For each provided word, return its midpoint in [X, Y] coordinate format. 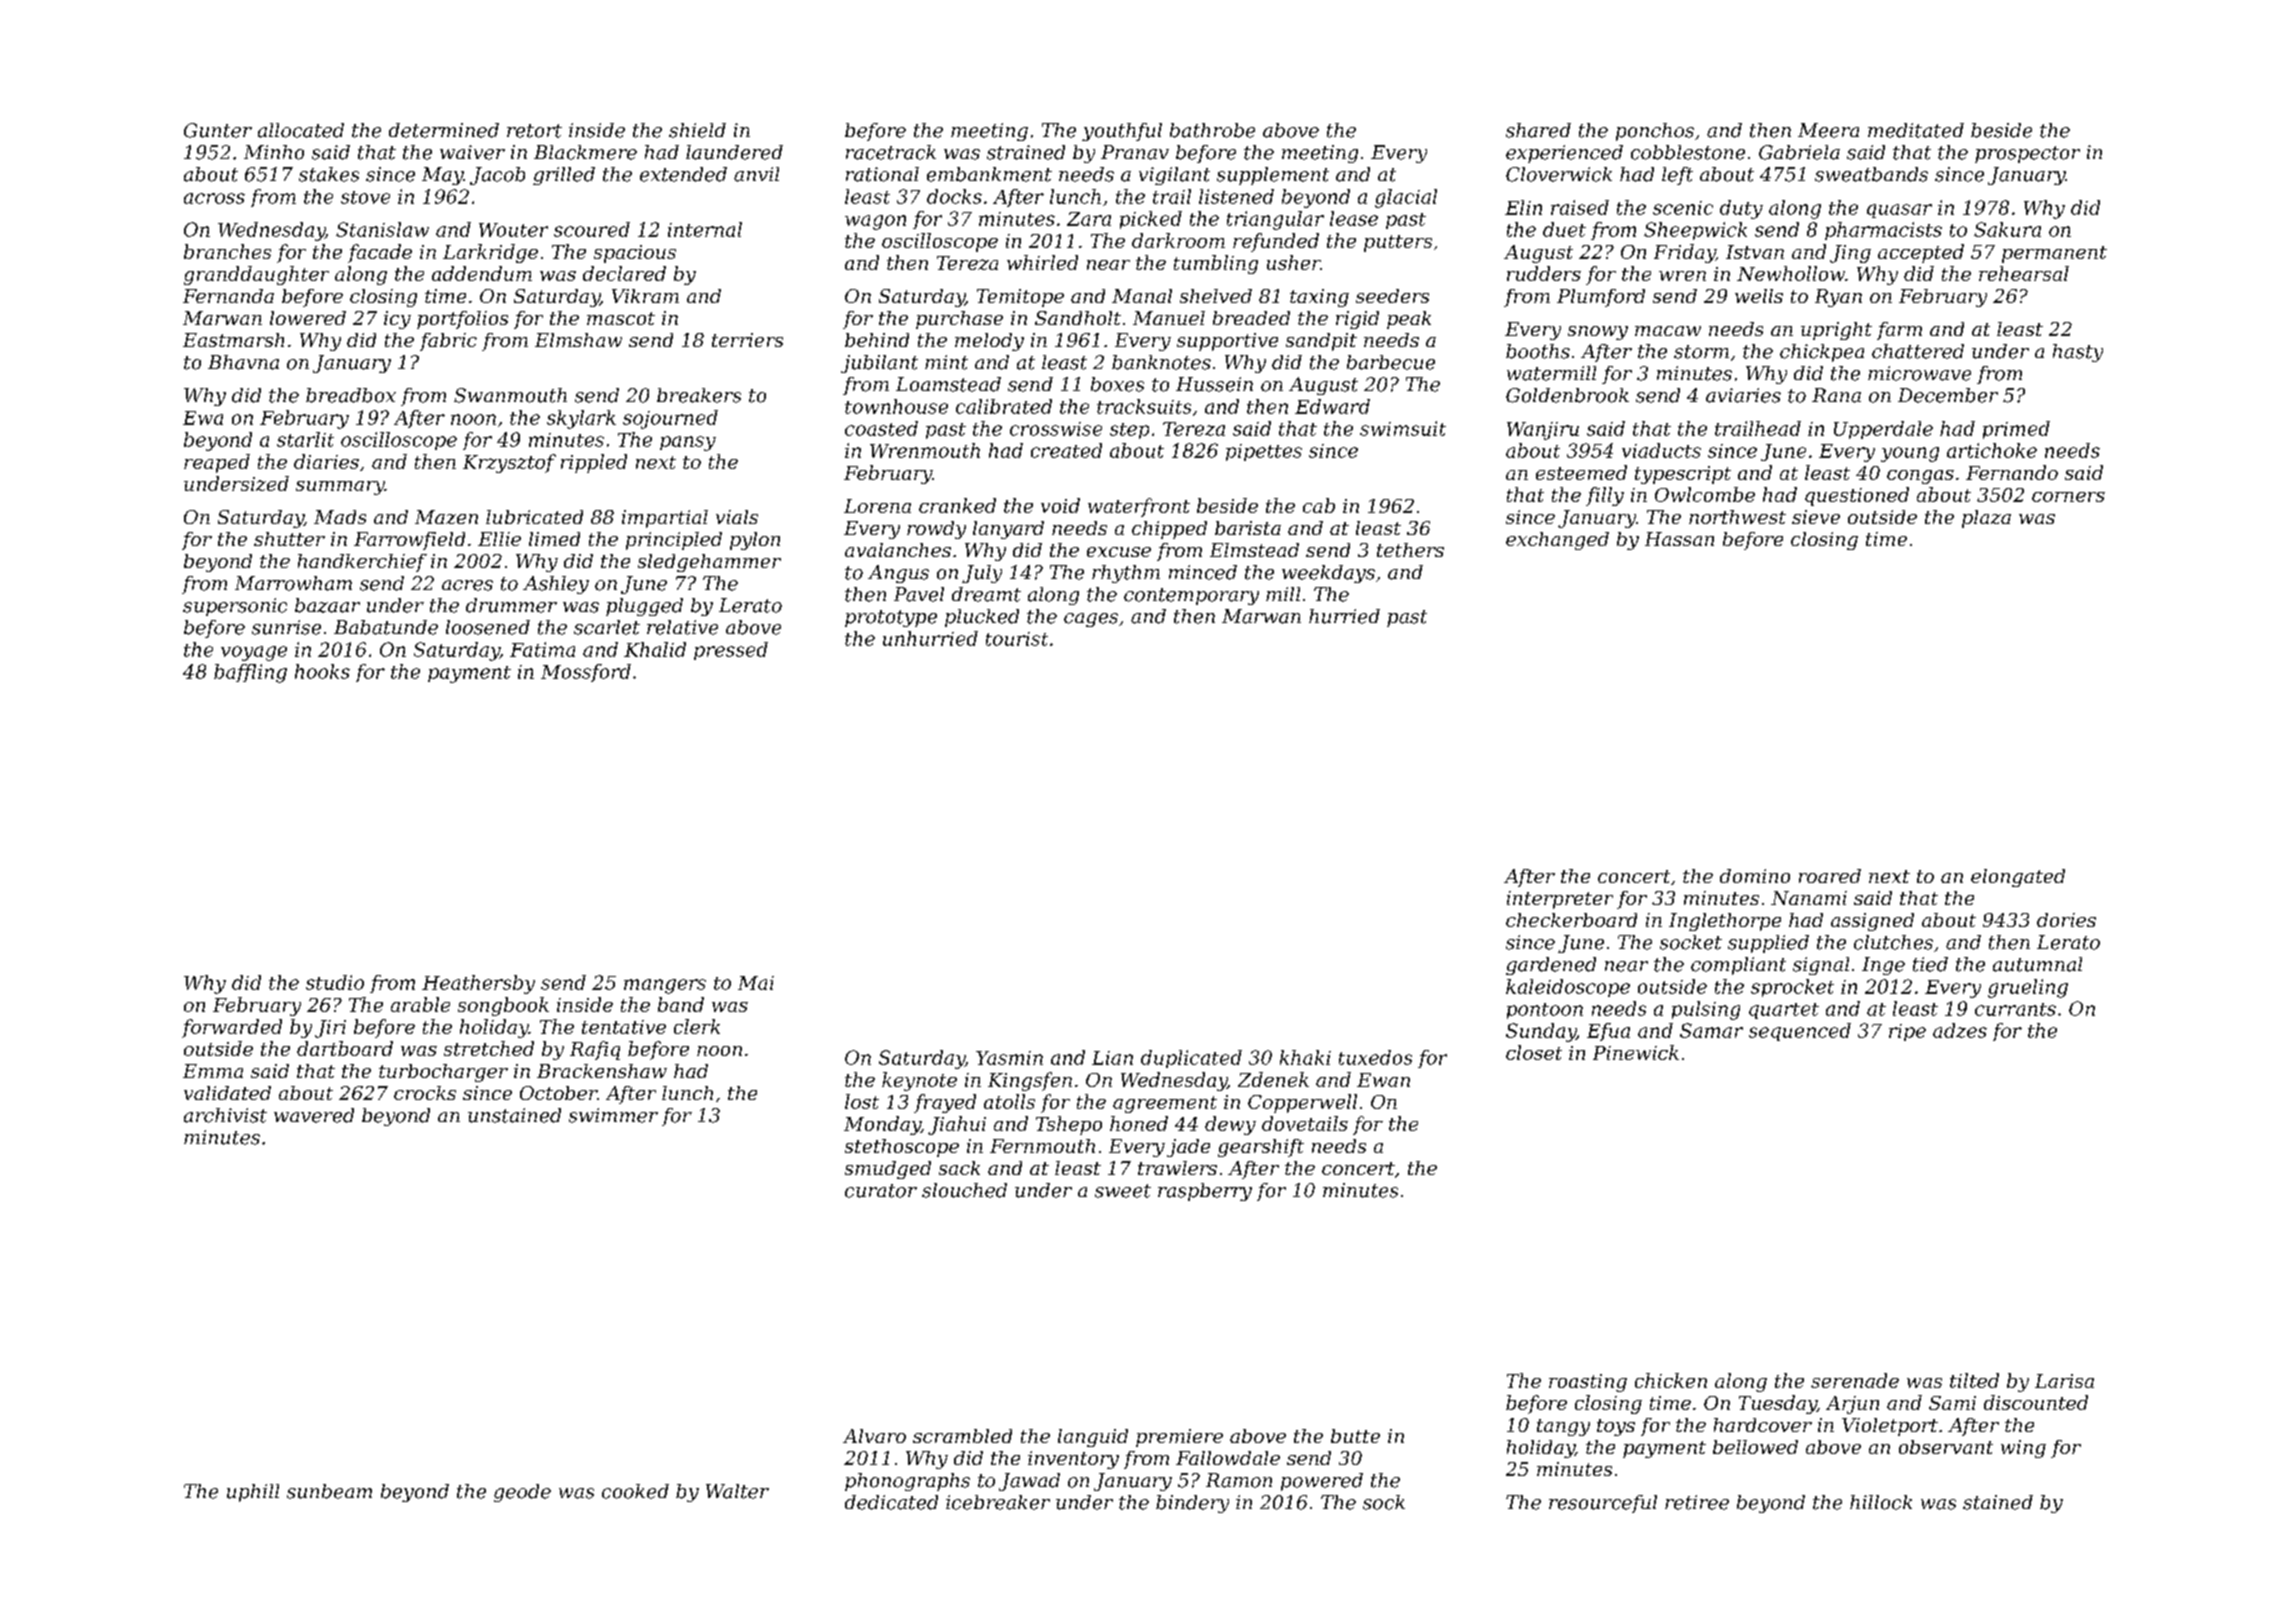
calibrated [1004, 406]
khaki [1305, 1057]
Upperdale [1883, 430]
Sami [1952, 1403]
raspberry [1205, 1192]
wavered [314, 1115]
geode [522, 1493]
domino [1755, 876]
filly [1605, 496]
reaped [217, 463]
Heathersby [478, 984]
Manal [1142, 296]
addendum [482, 273]
